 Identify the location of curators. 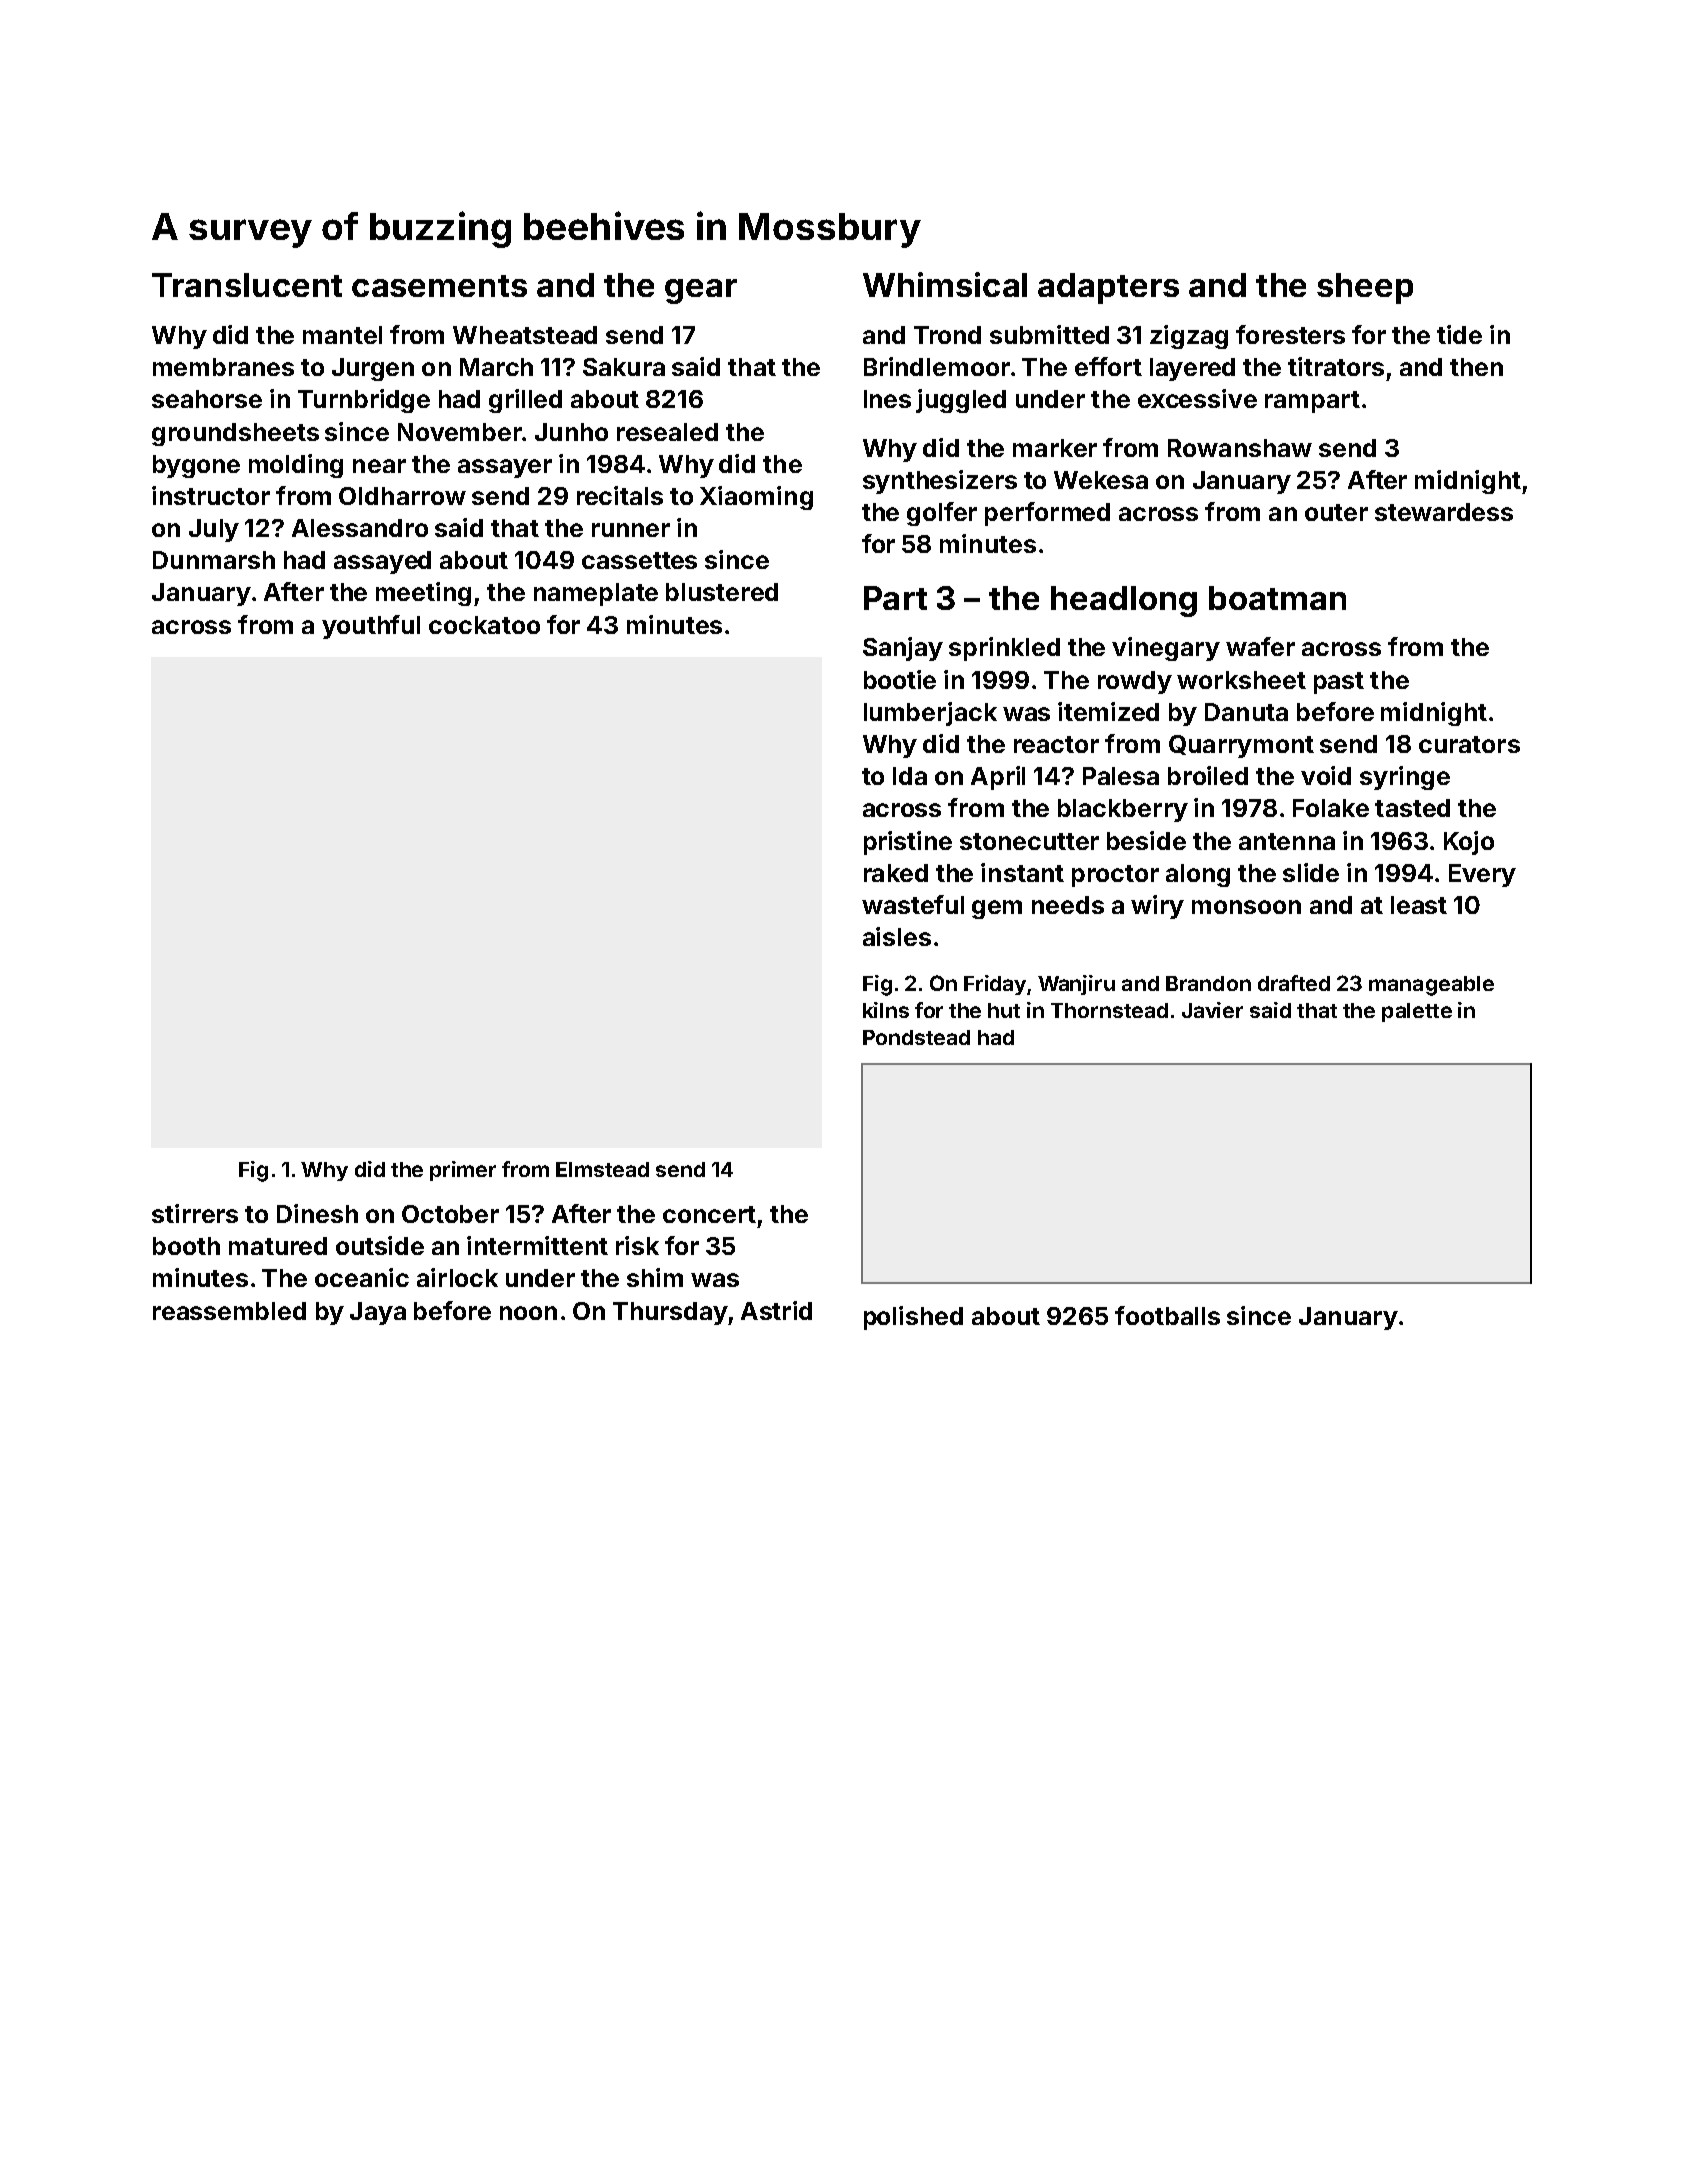
(1469, 744).
